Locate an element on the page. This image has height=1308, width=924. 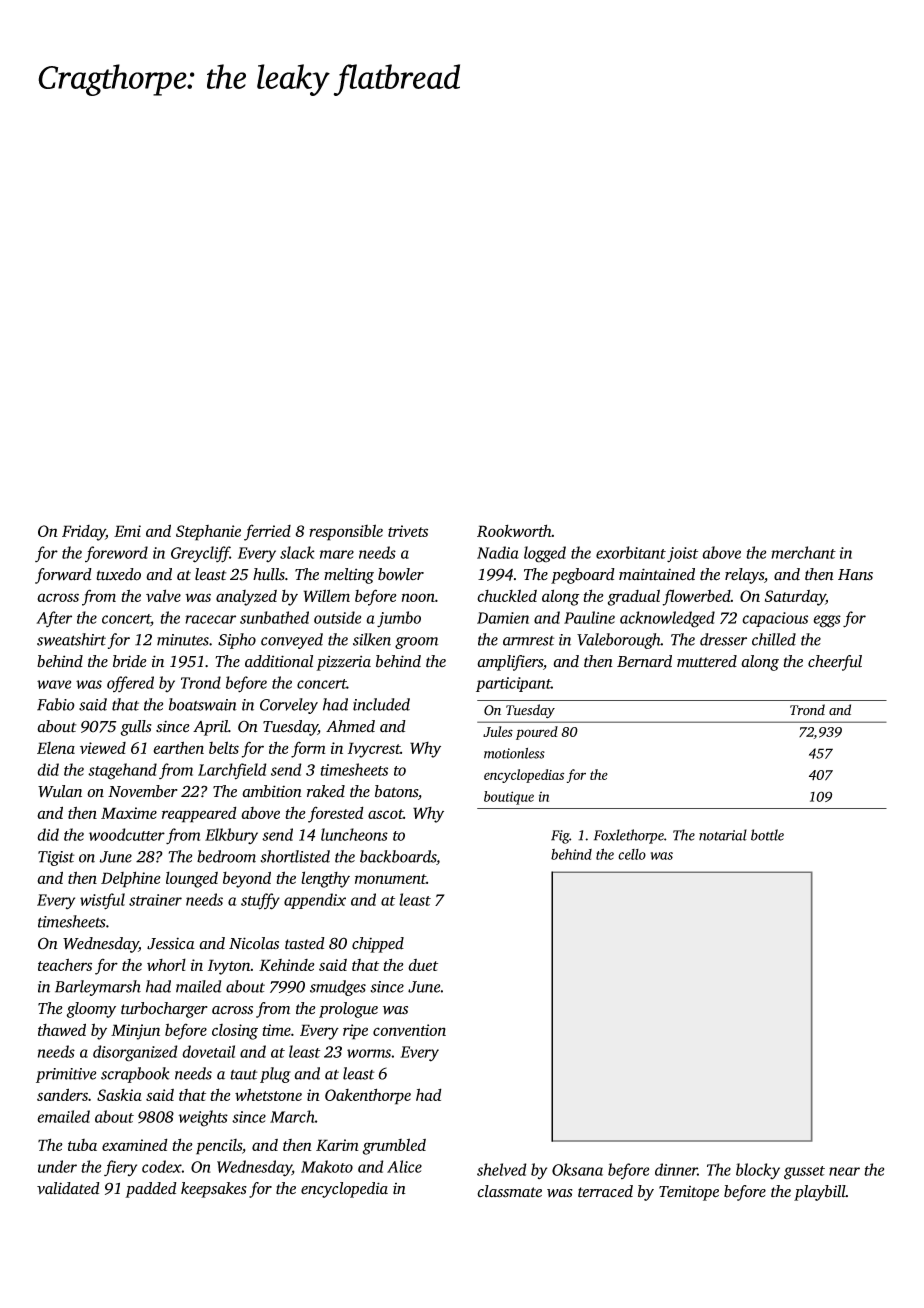
notarial is located at coordinates (723, 835).
